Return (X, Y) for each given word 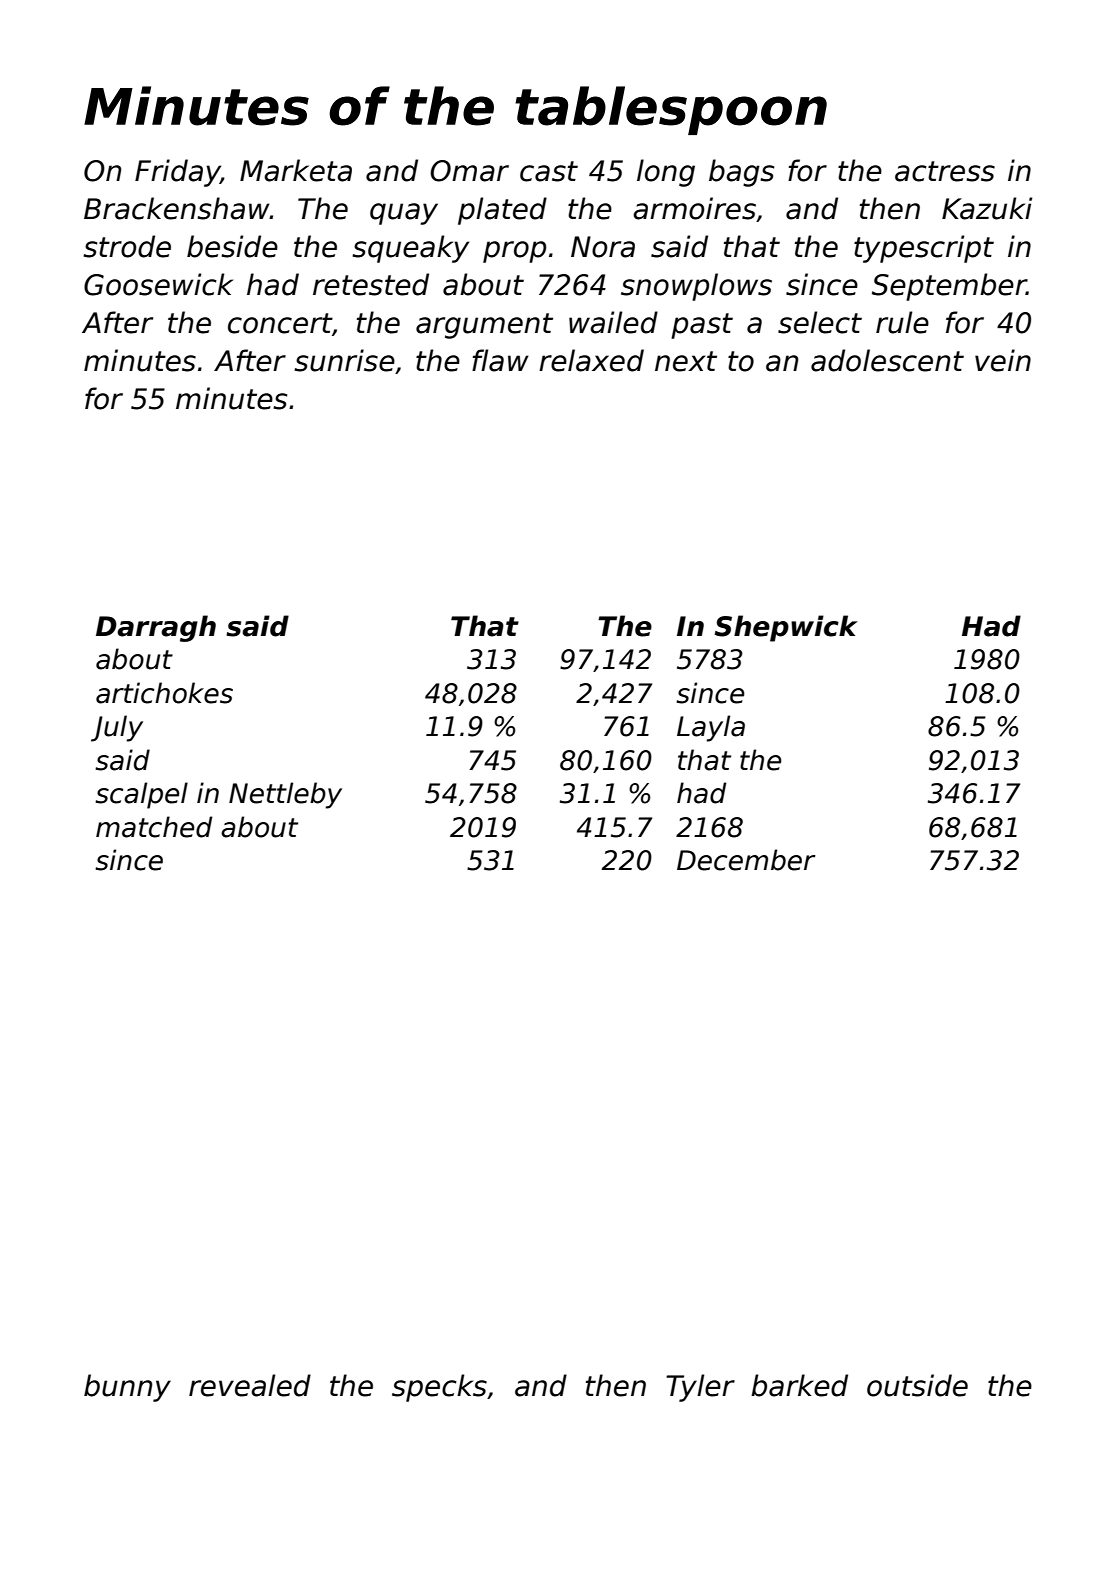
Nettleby (285, 795)
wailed (613, 322)
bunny (127, 1388)
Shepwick (786, 628)
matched (154, 827)
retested (371, 284)
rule (902, 322)
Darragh (156, 628)
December (746, 860)
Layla (711, 728)
